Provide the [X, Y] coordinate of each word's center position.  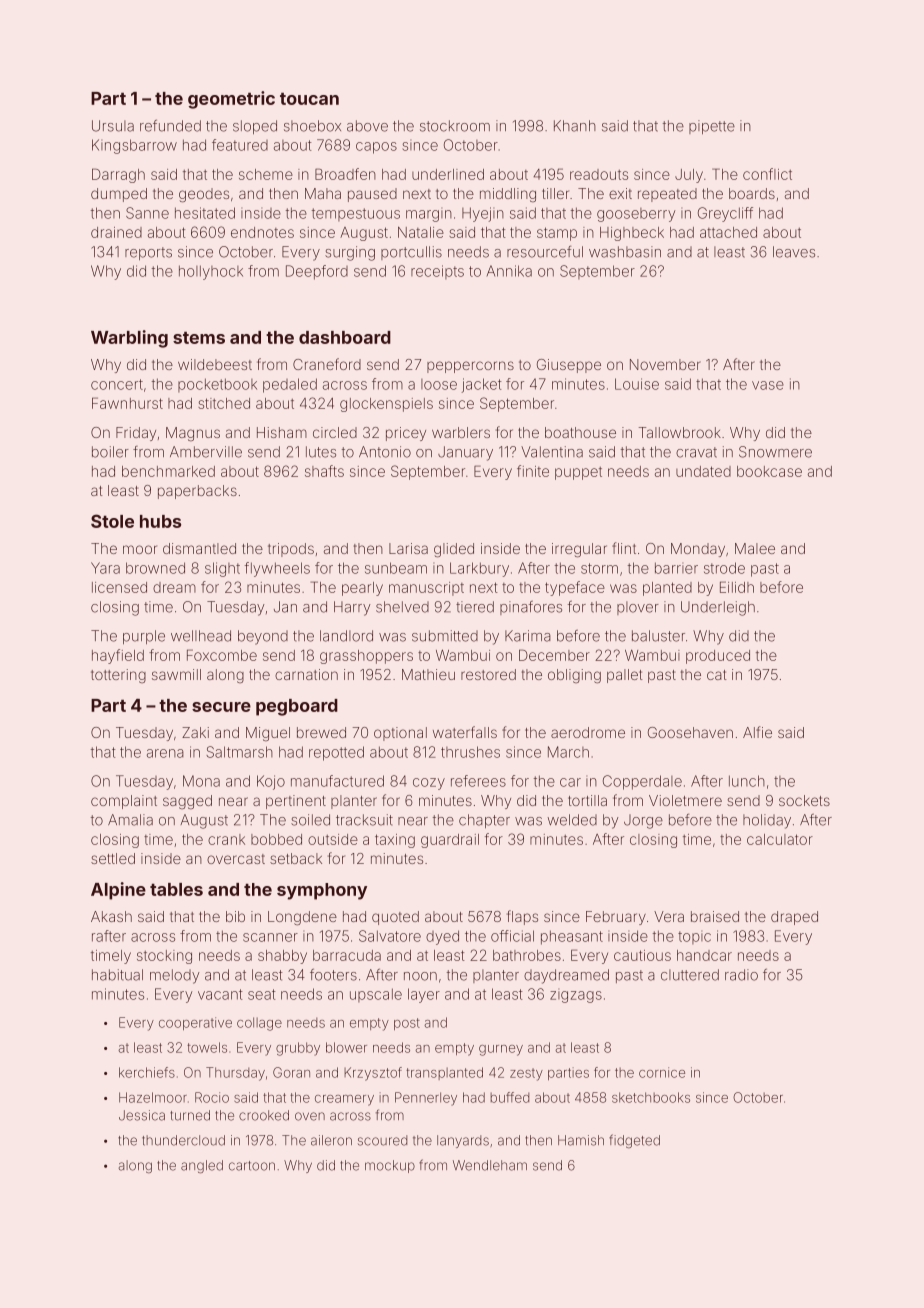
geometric [231, 100]
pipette [712, 127]
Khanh [575, 126]
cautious [642, 955]
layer [424, 995]
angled [202, 1167]
